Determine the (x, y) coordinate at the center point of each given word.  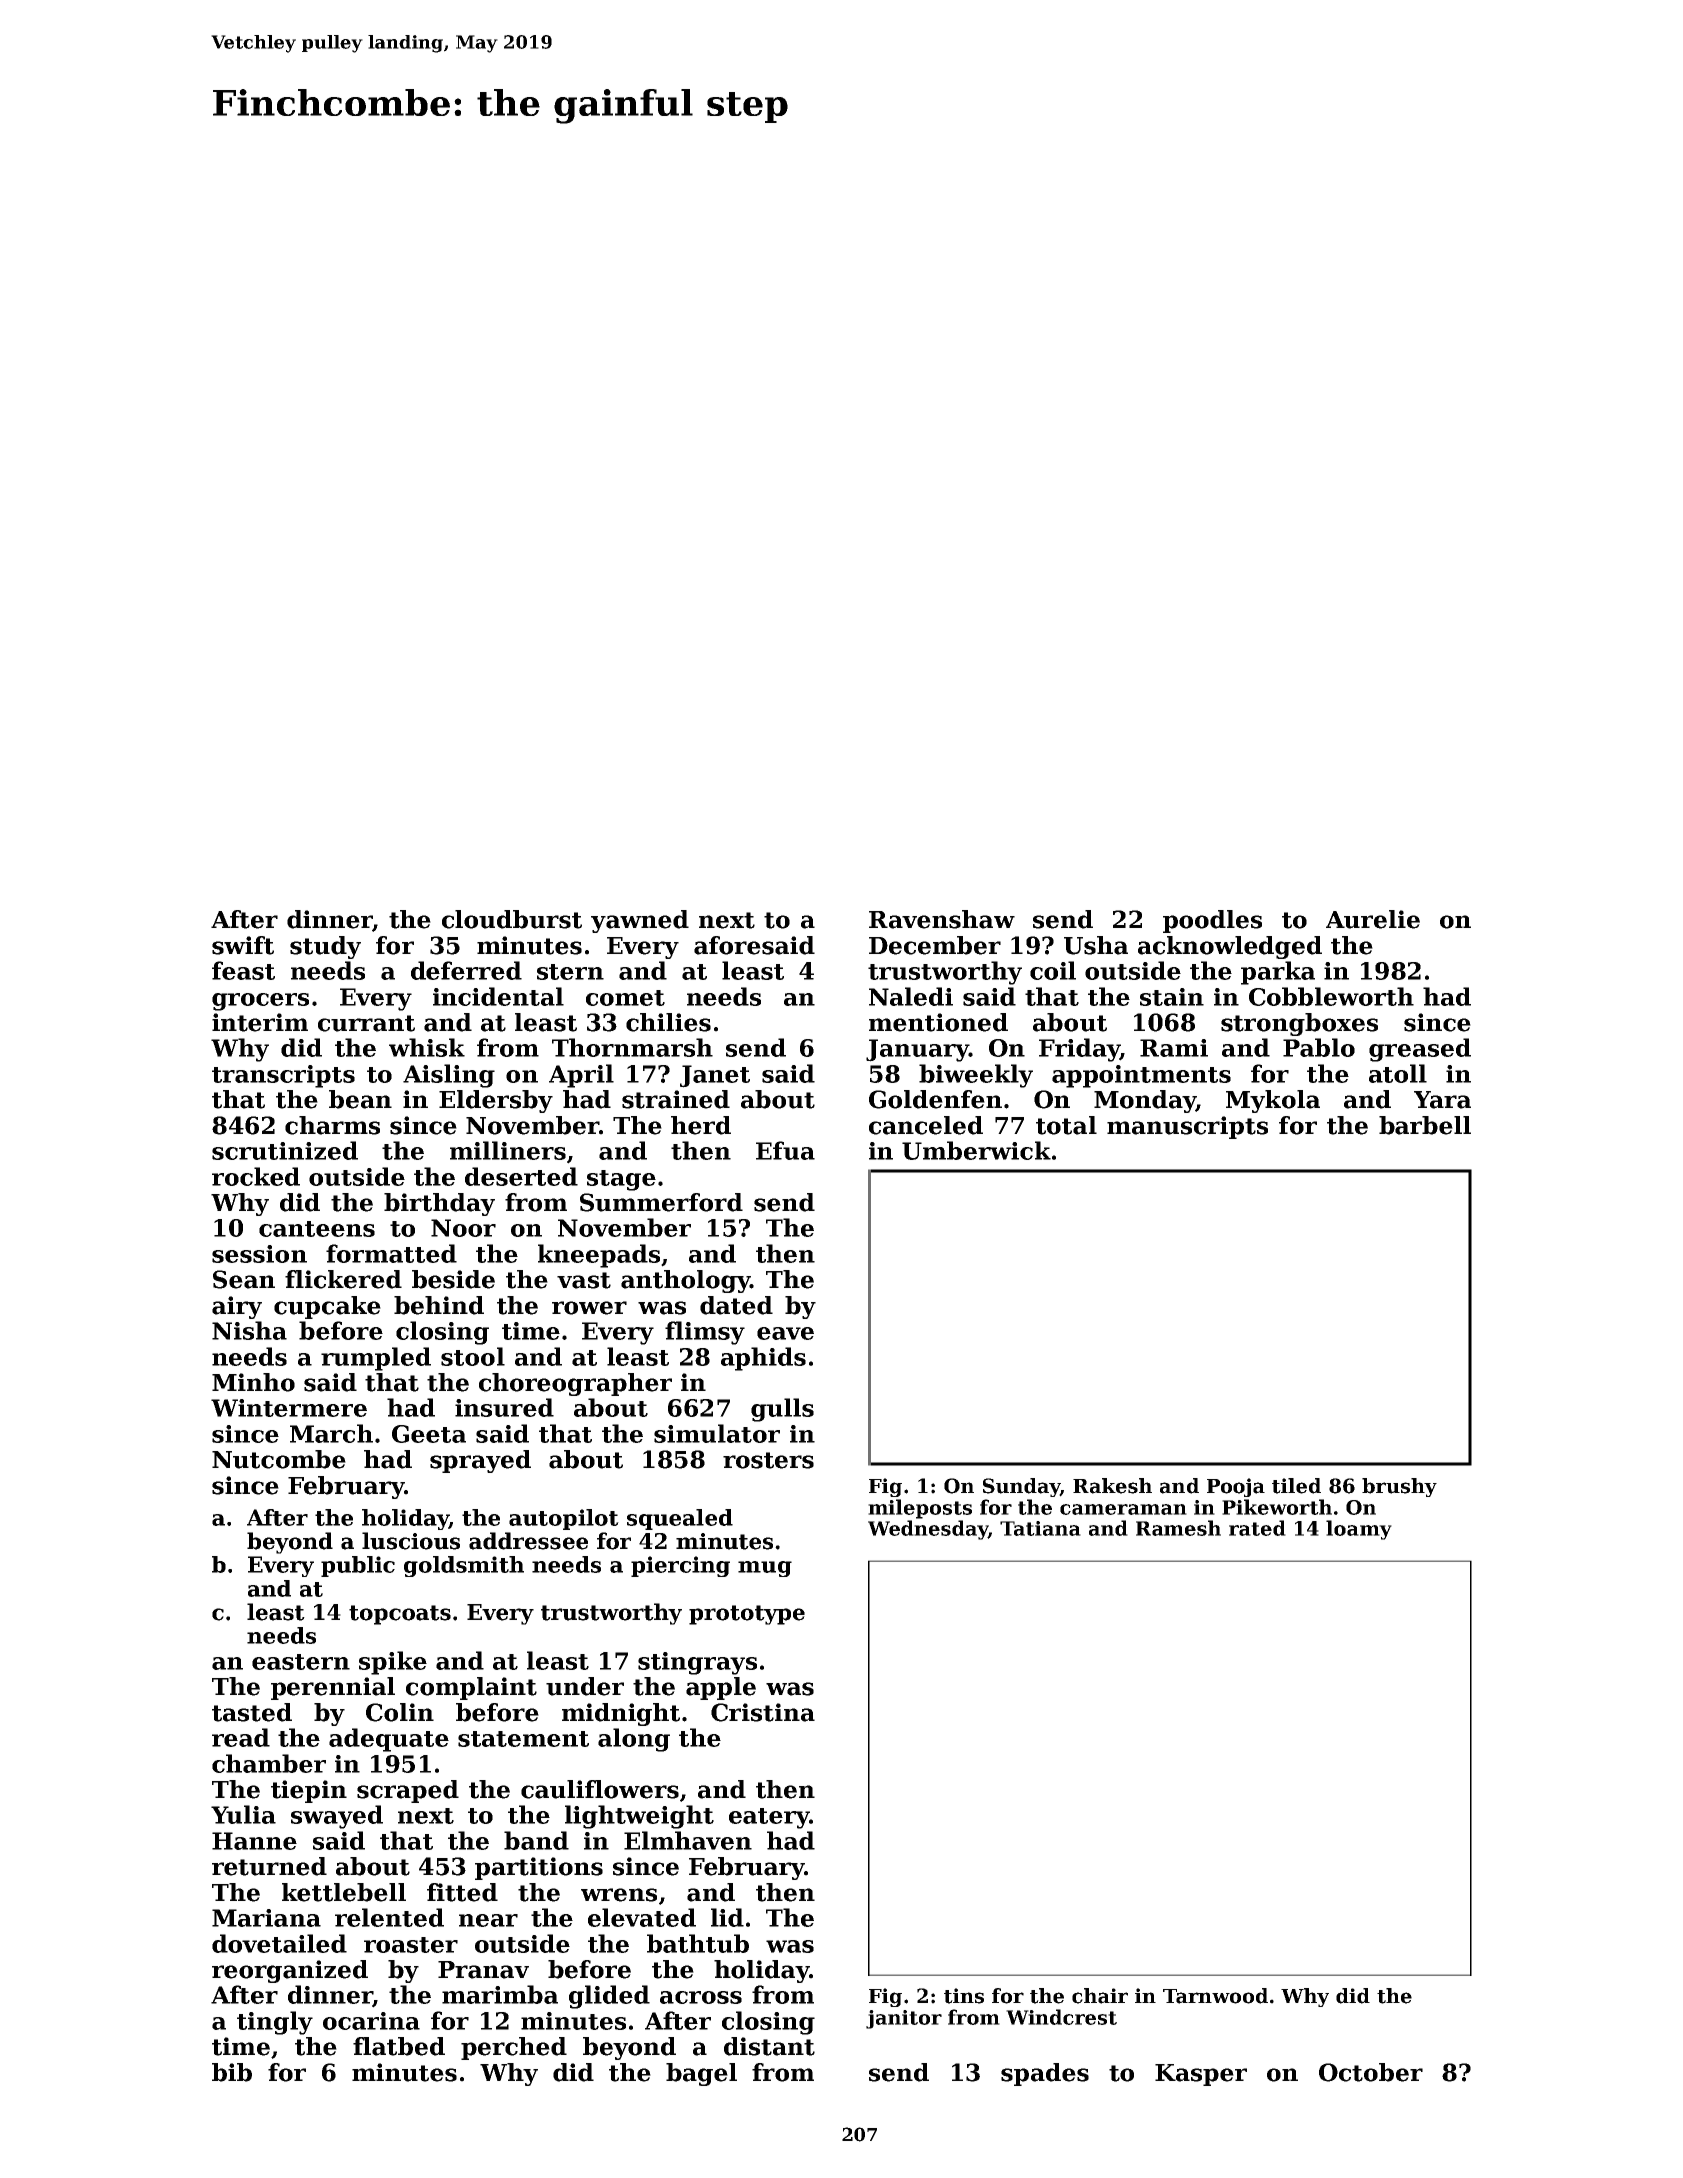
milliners (508, 1150)
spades (1045, 2074)
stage (621, 1180)
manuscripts (1187, 1127)
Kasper (1201, 2075)
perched (514, 2048)
